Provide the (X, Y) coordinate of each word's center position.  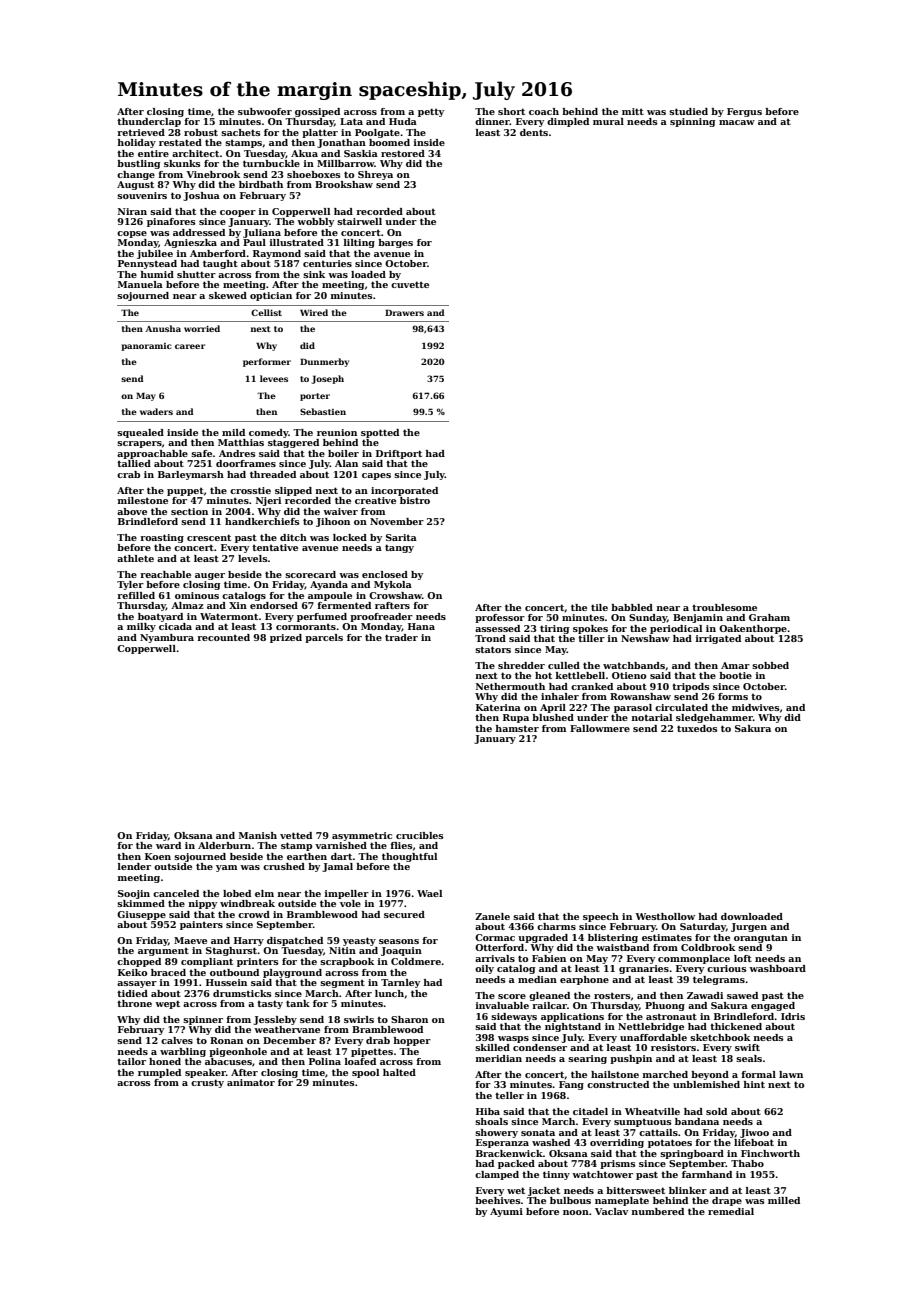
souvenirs (142, 195)
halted (399, 1072)
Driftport (399, 454)
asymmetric (362, 836)
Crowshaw (395, 595)
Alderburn (224, 845)
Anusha (163, 328)
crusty (207, 1083)
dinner (492, 121)
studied (688, 111)
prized (286, 638)
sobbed (770, 665)
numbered (658, 1211)
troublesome (724, 607)
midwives (756, 707)
